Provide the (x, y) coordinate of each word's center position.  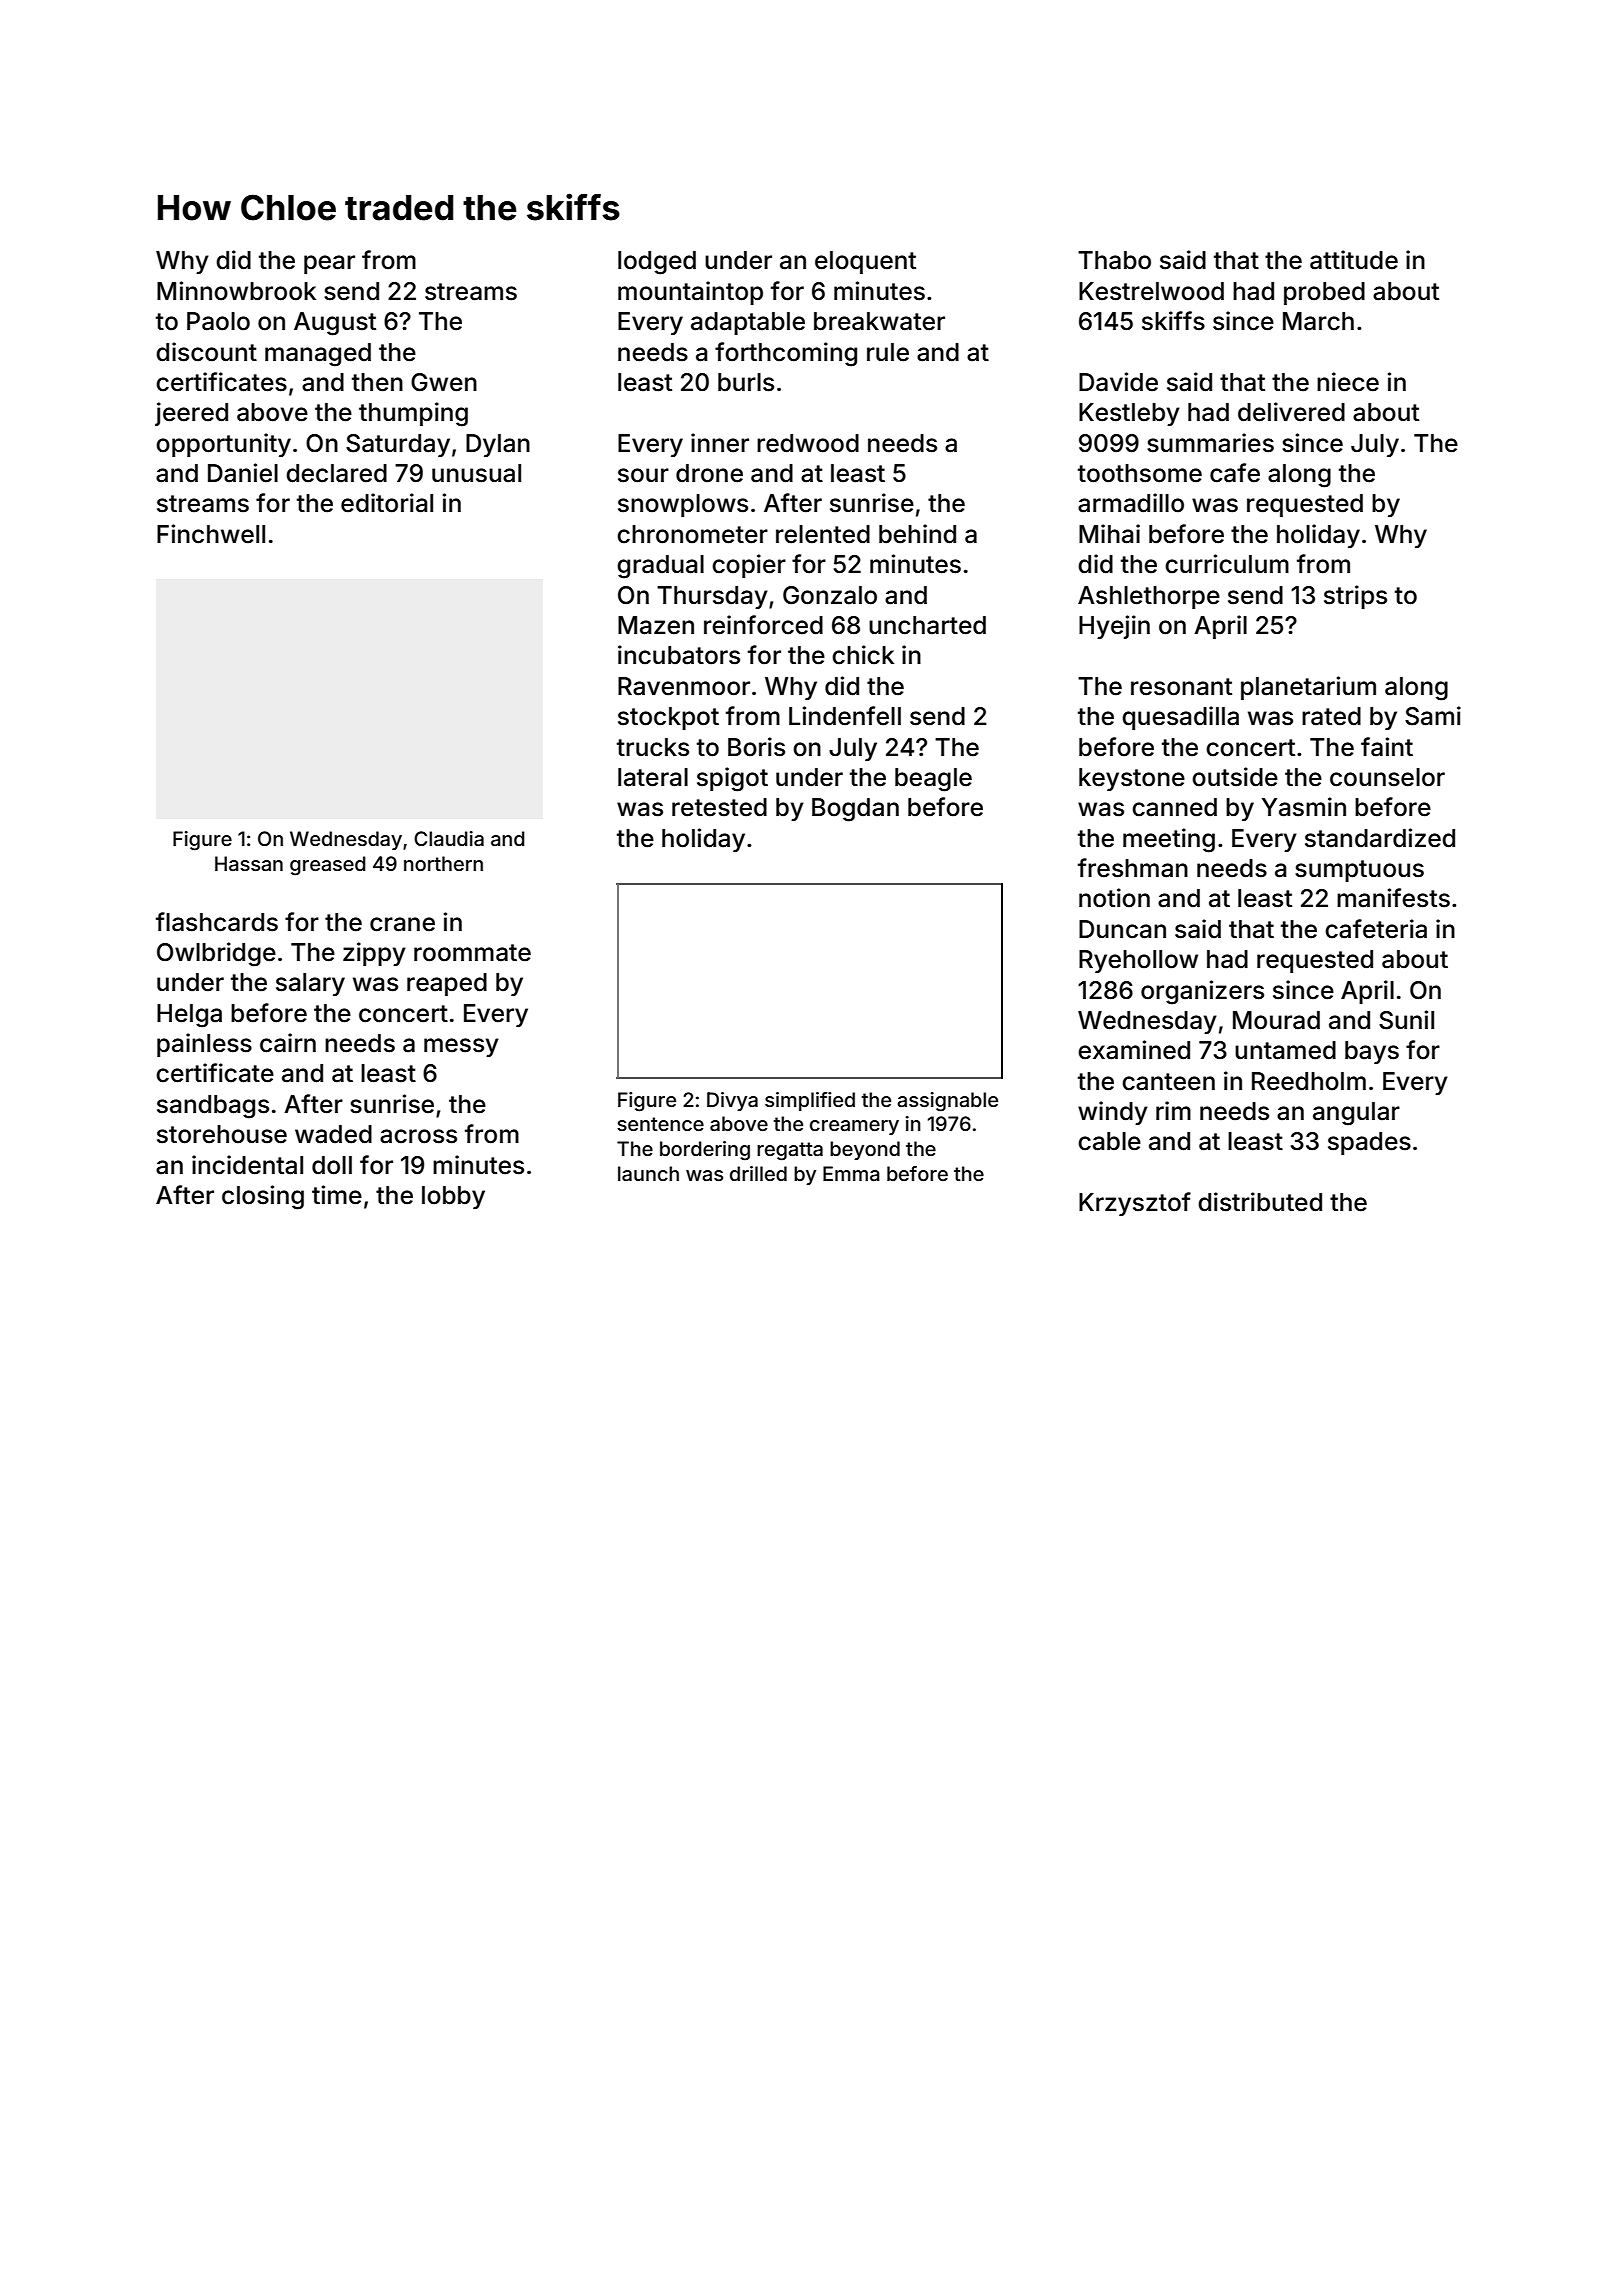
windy (1113, 1113)
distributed (1260, 1202)
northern (443, 863)
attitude (1354, 260)
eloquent (865, 262)
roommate (472, 953)
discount (206, 352)
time (337, 1195)
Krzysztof (1135, 1204)
